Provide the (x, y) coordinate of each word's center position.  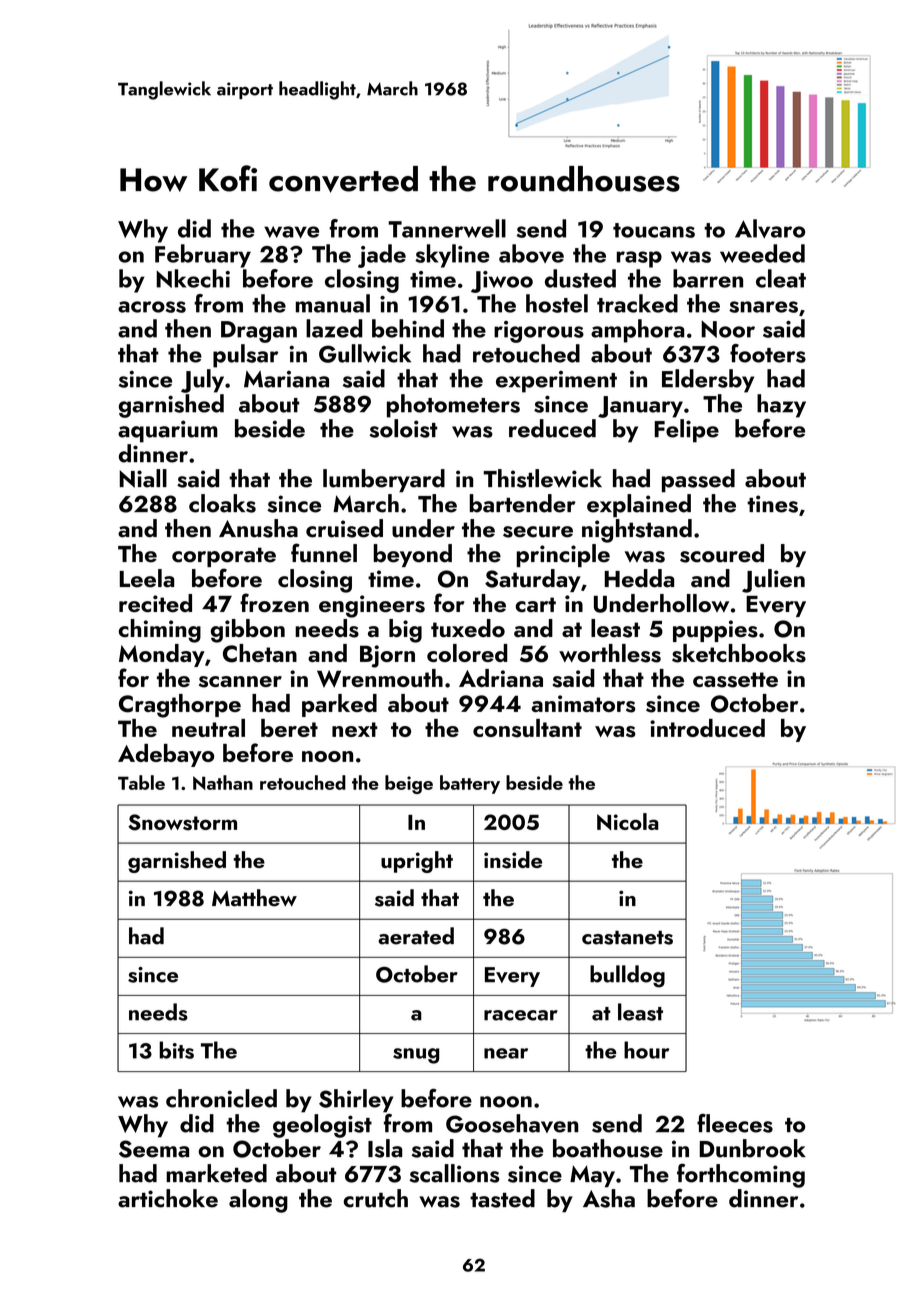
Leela (147, 578)
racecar (521, 1015)
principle (563, 555)
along (258, 1201)
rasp (639, 259)
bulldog (627, 976)
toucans (654, 230)
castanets (627, 938)
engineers (372, 606)
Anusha (258, 528)
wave (291, 232)
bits (176, 1050)
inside (513, 860)
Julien (773, 581)
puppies (715, 631)
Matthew (254, 898)
